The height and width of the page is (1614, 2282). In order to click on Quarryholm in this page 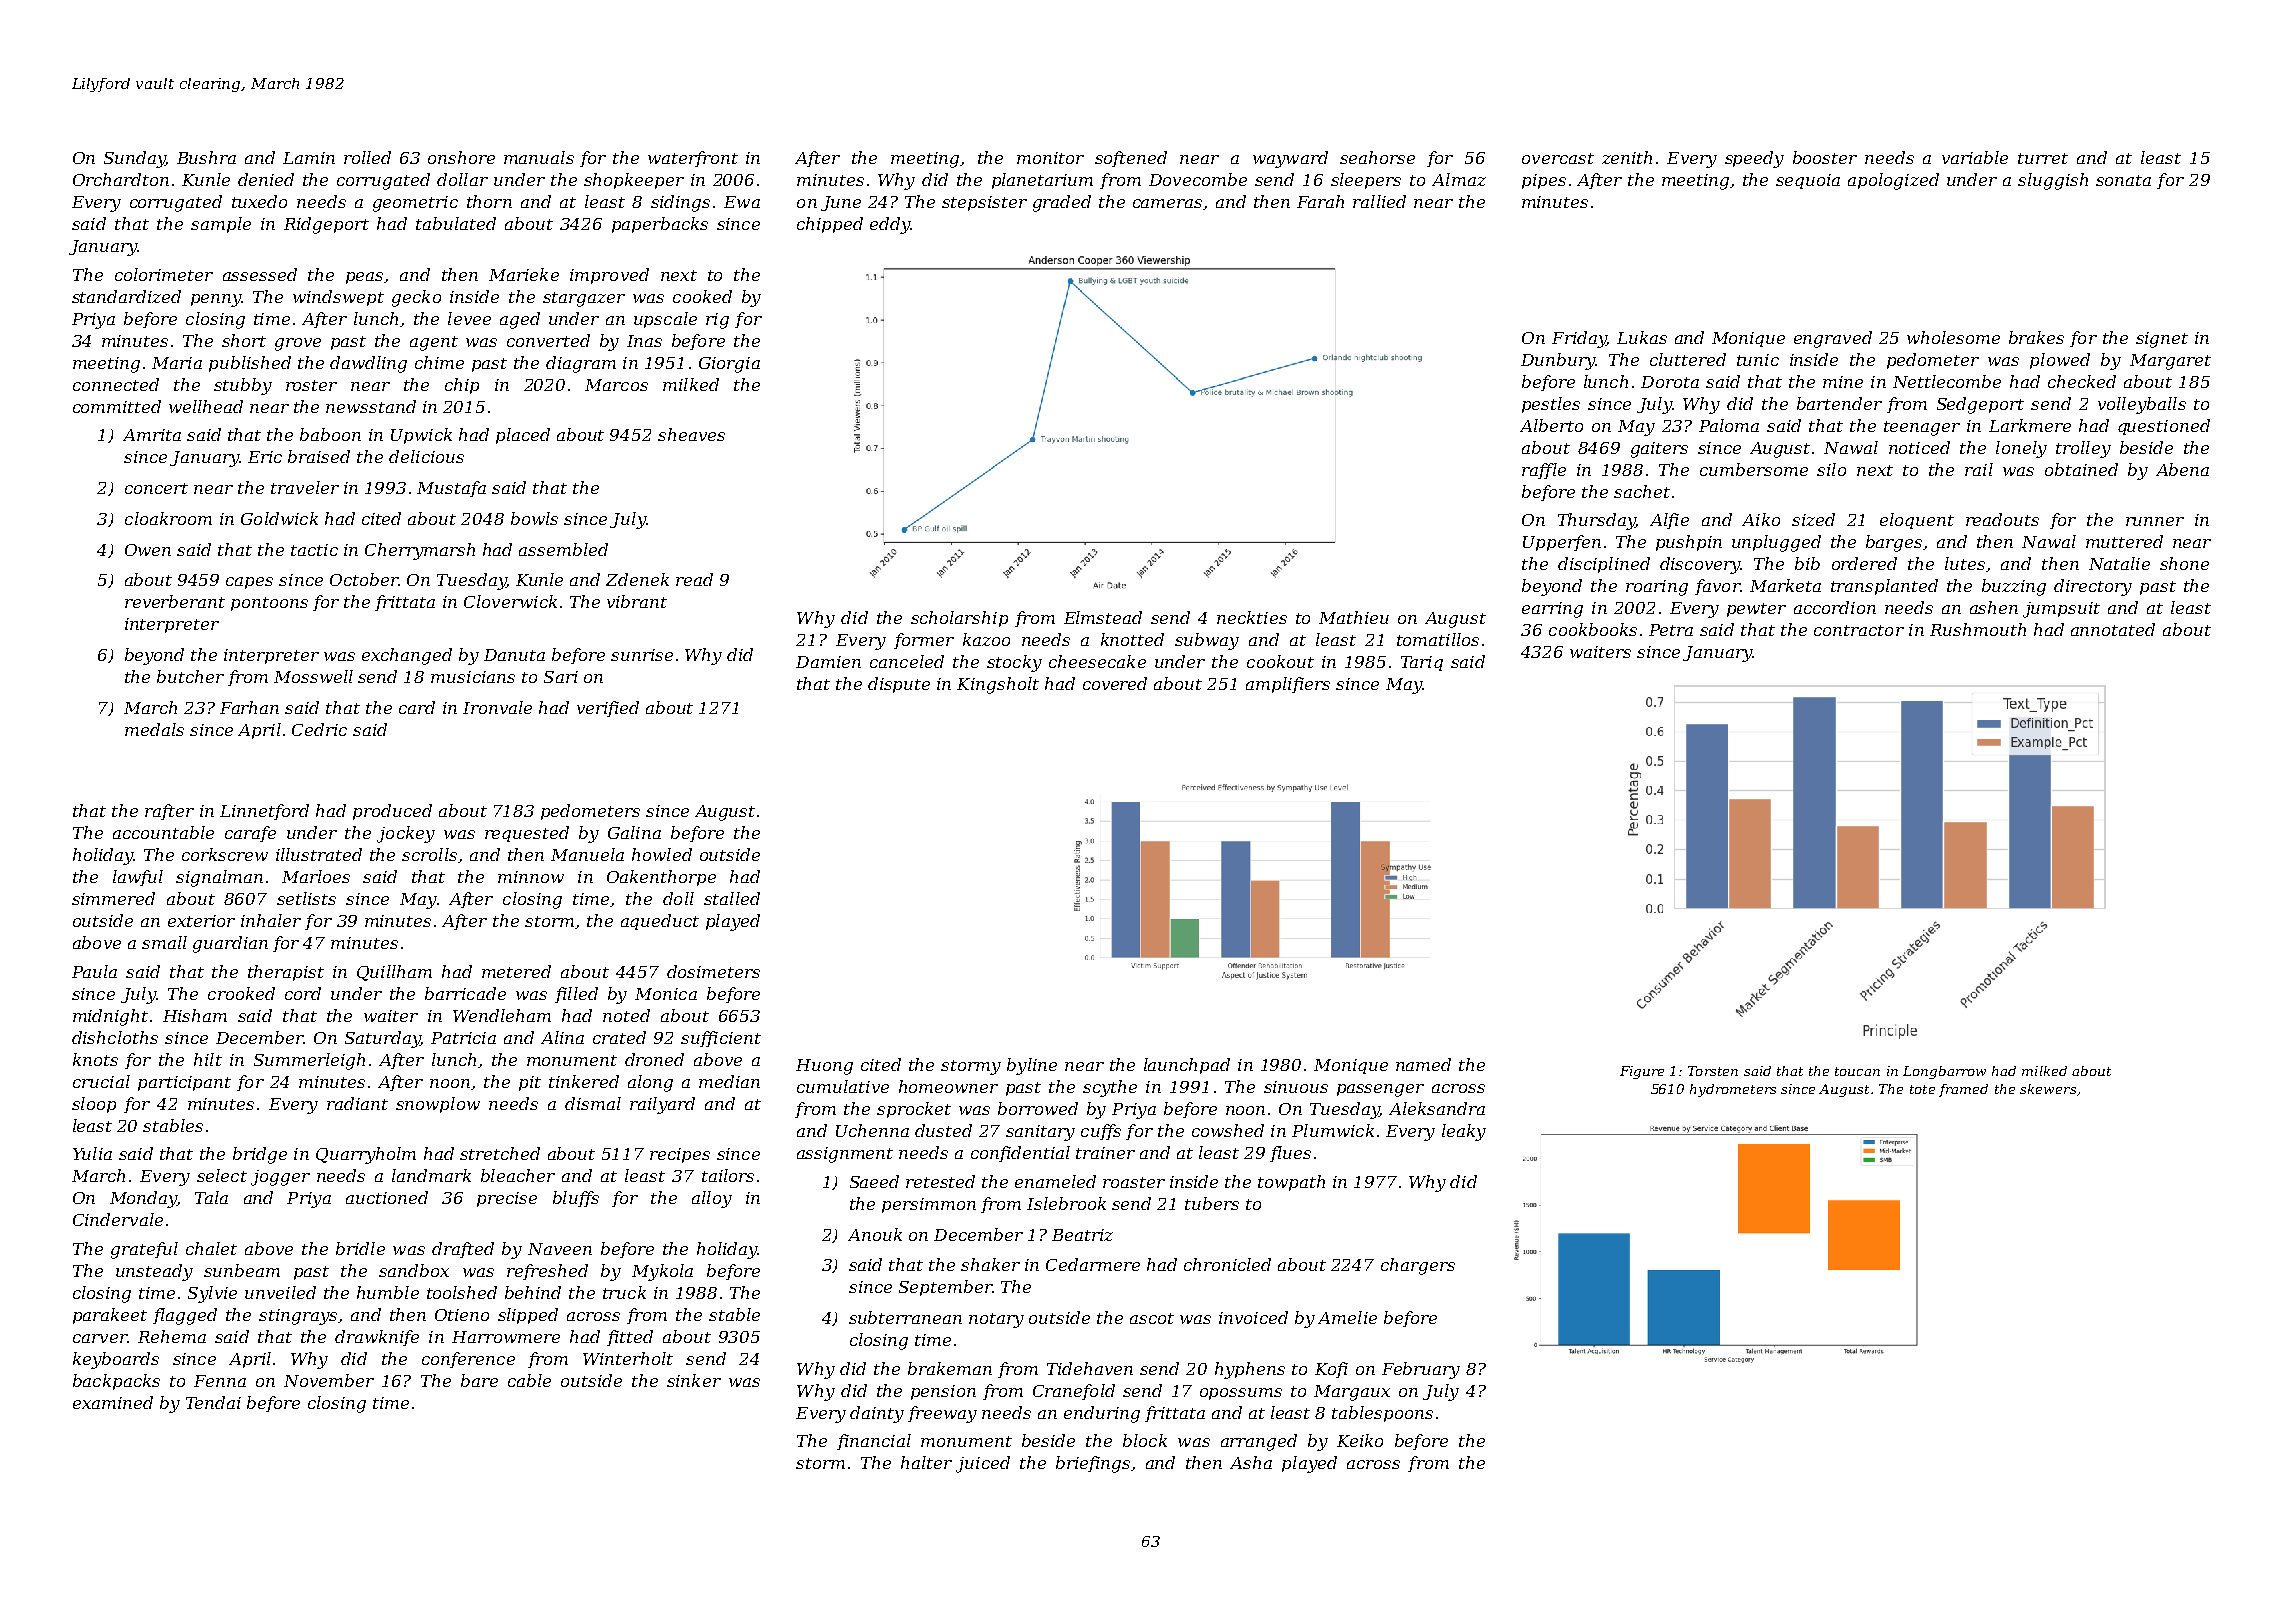, I will do `click(366, 1155)`.
